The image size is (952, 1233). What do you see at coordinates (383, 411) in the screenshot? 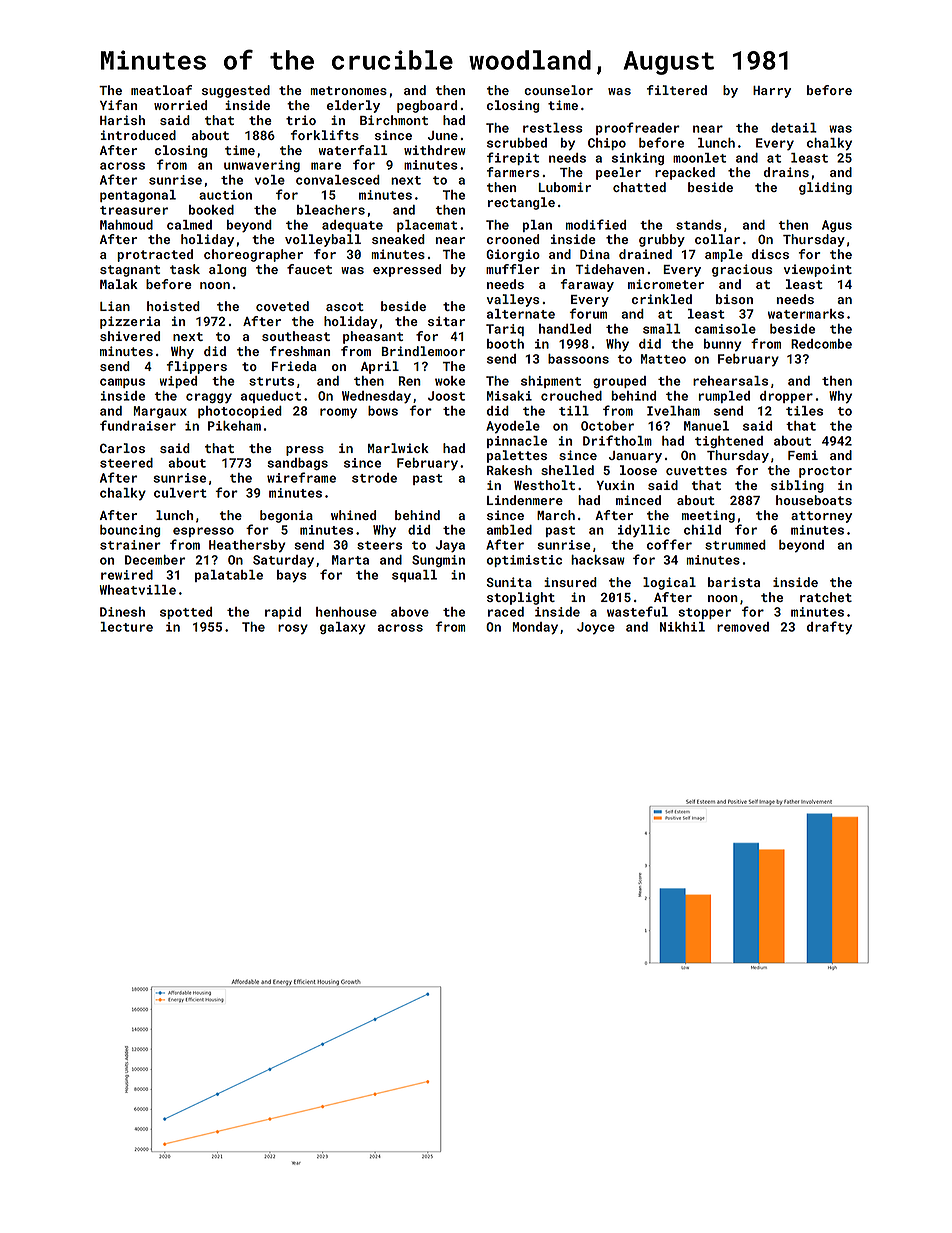
I see `bows` at bounding box center [383, 411].
